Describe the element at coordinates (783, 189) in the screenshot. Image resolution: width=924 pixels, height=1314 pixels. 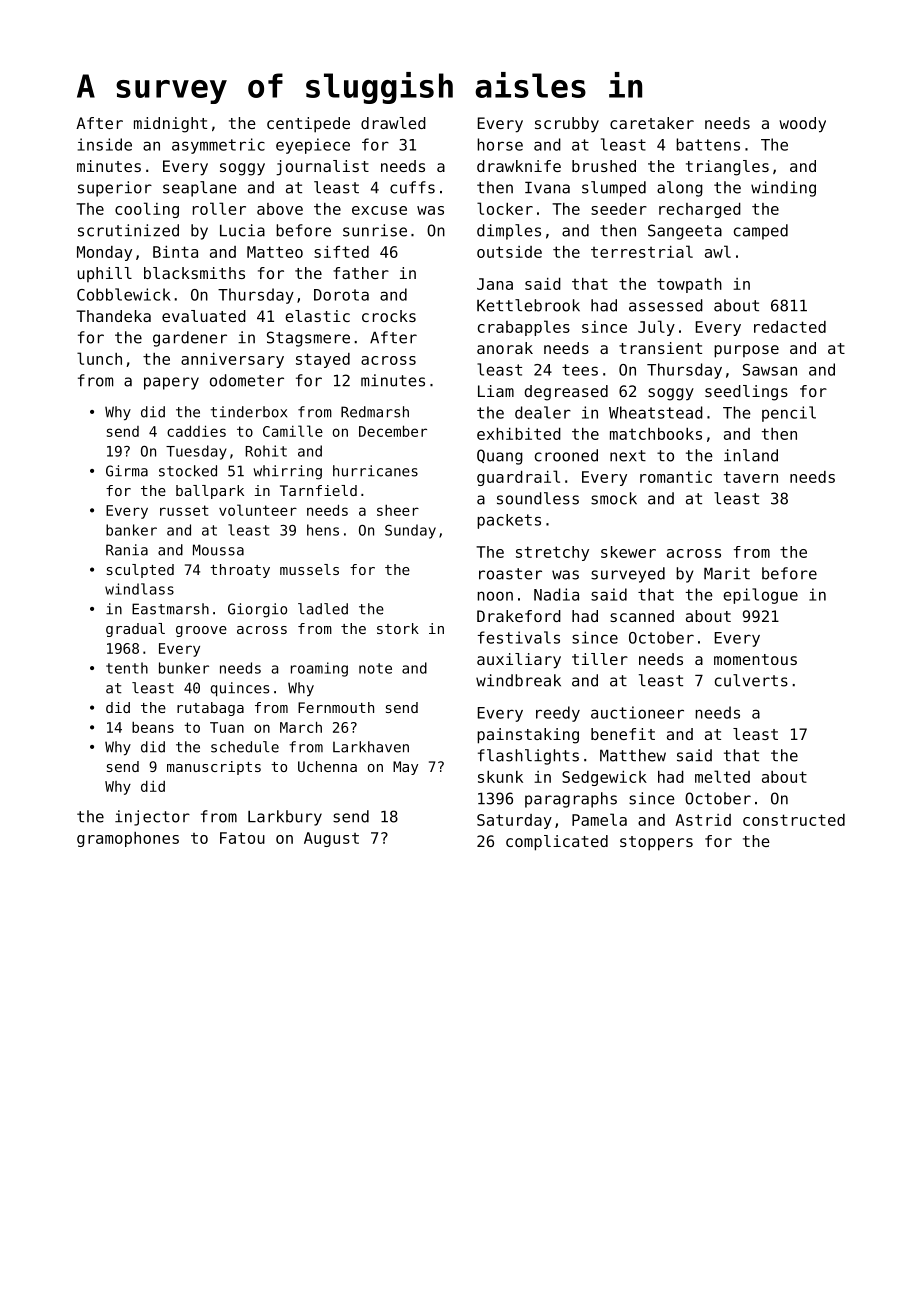
I see `winding` at that location.
